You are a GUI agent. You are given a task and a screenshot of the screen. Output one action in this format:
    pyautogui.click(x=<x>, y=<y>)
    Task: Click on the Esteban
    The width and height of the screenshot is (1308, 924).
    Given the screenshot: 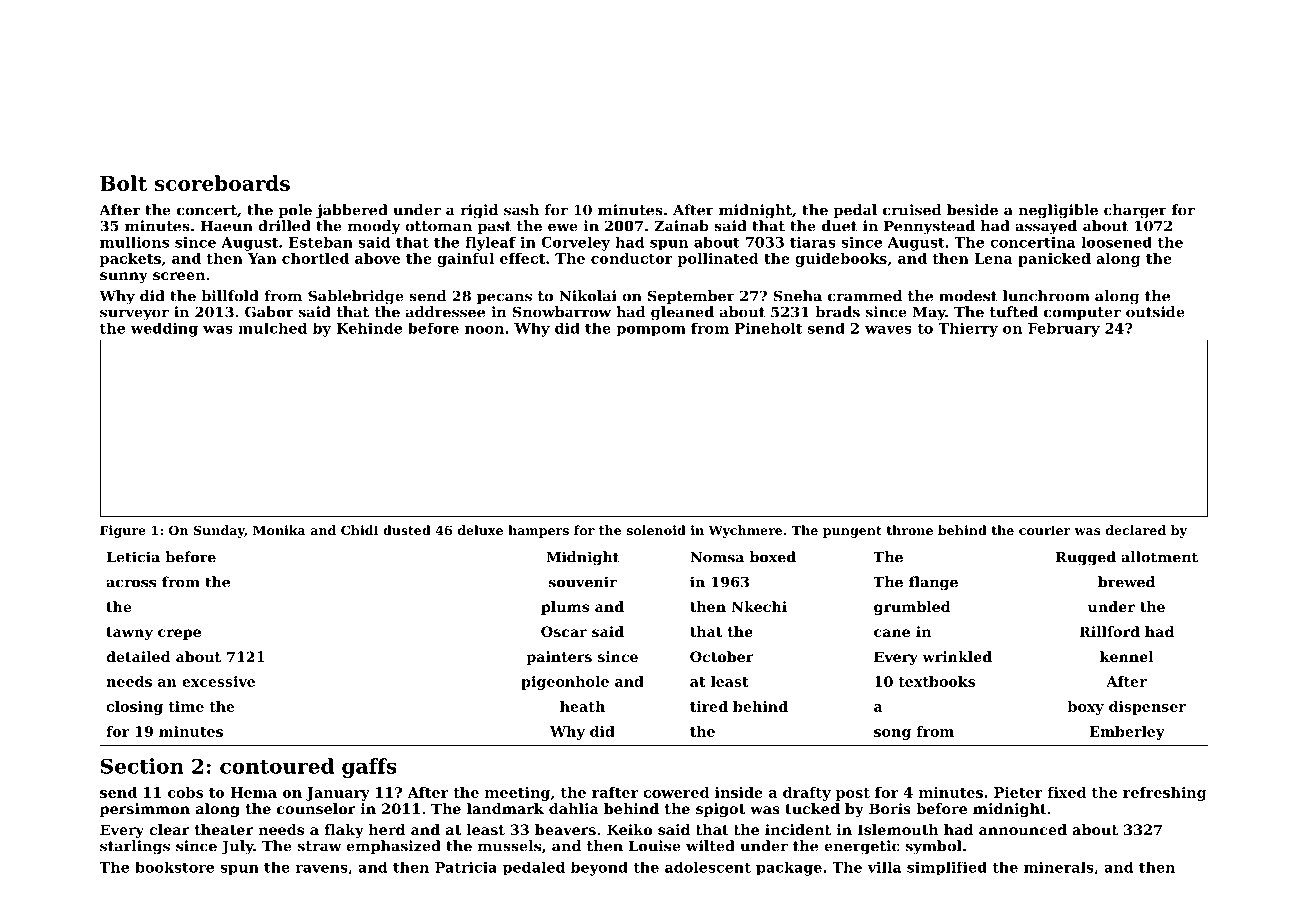 What is the action you would take?
    pyautogui.click(x=321, y=242)
